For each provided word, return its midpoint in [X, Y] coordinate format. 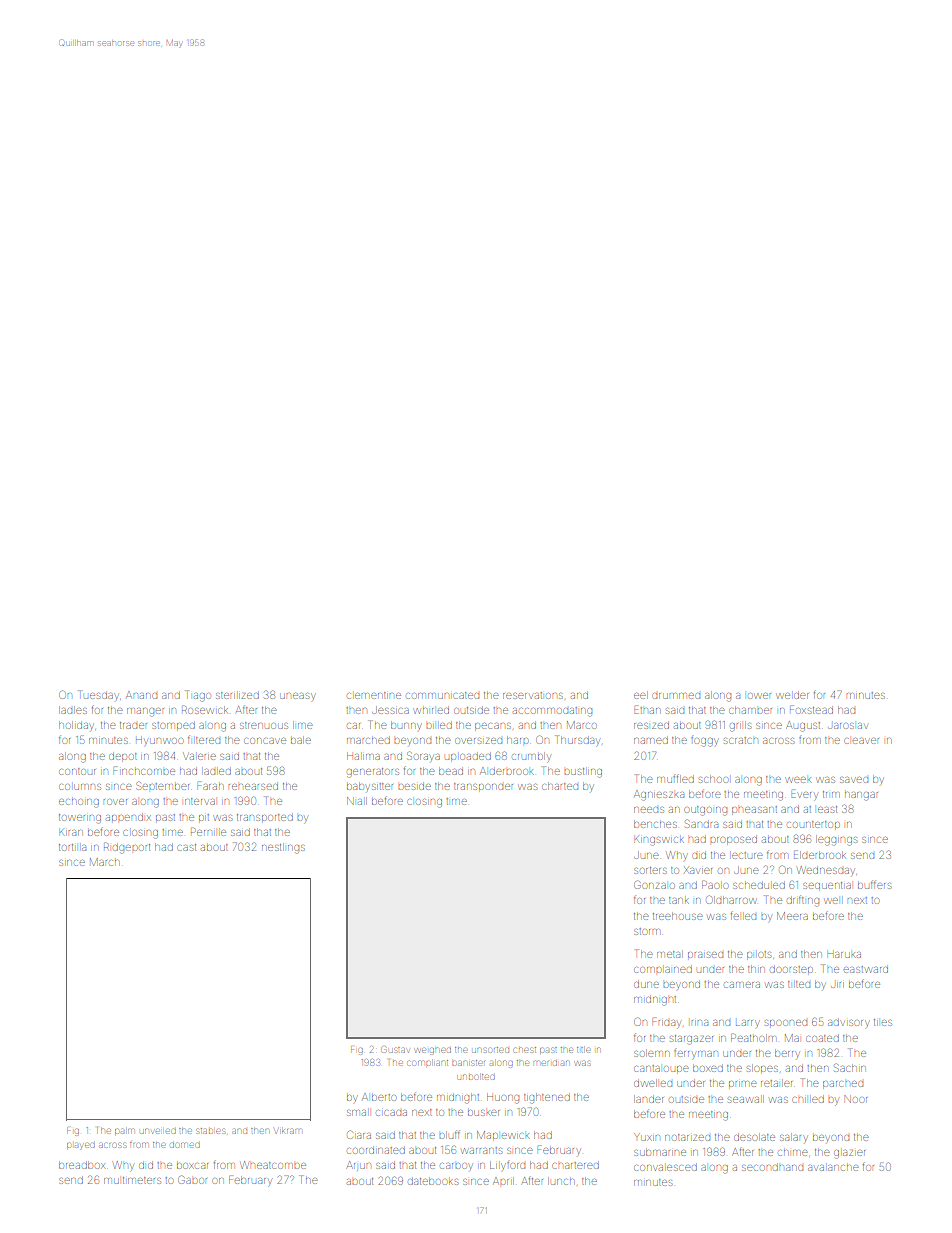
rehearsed [253, 787]
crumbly [532, 757]
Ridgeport [127, 848]
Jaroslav [848, 726]
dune [646, 985]
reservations [533, 695]
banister [468, 1063]
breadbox [82, 1165]
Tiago [198, 696]
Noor [855, 1099]
